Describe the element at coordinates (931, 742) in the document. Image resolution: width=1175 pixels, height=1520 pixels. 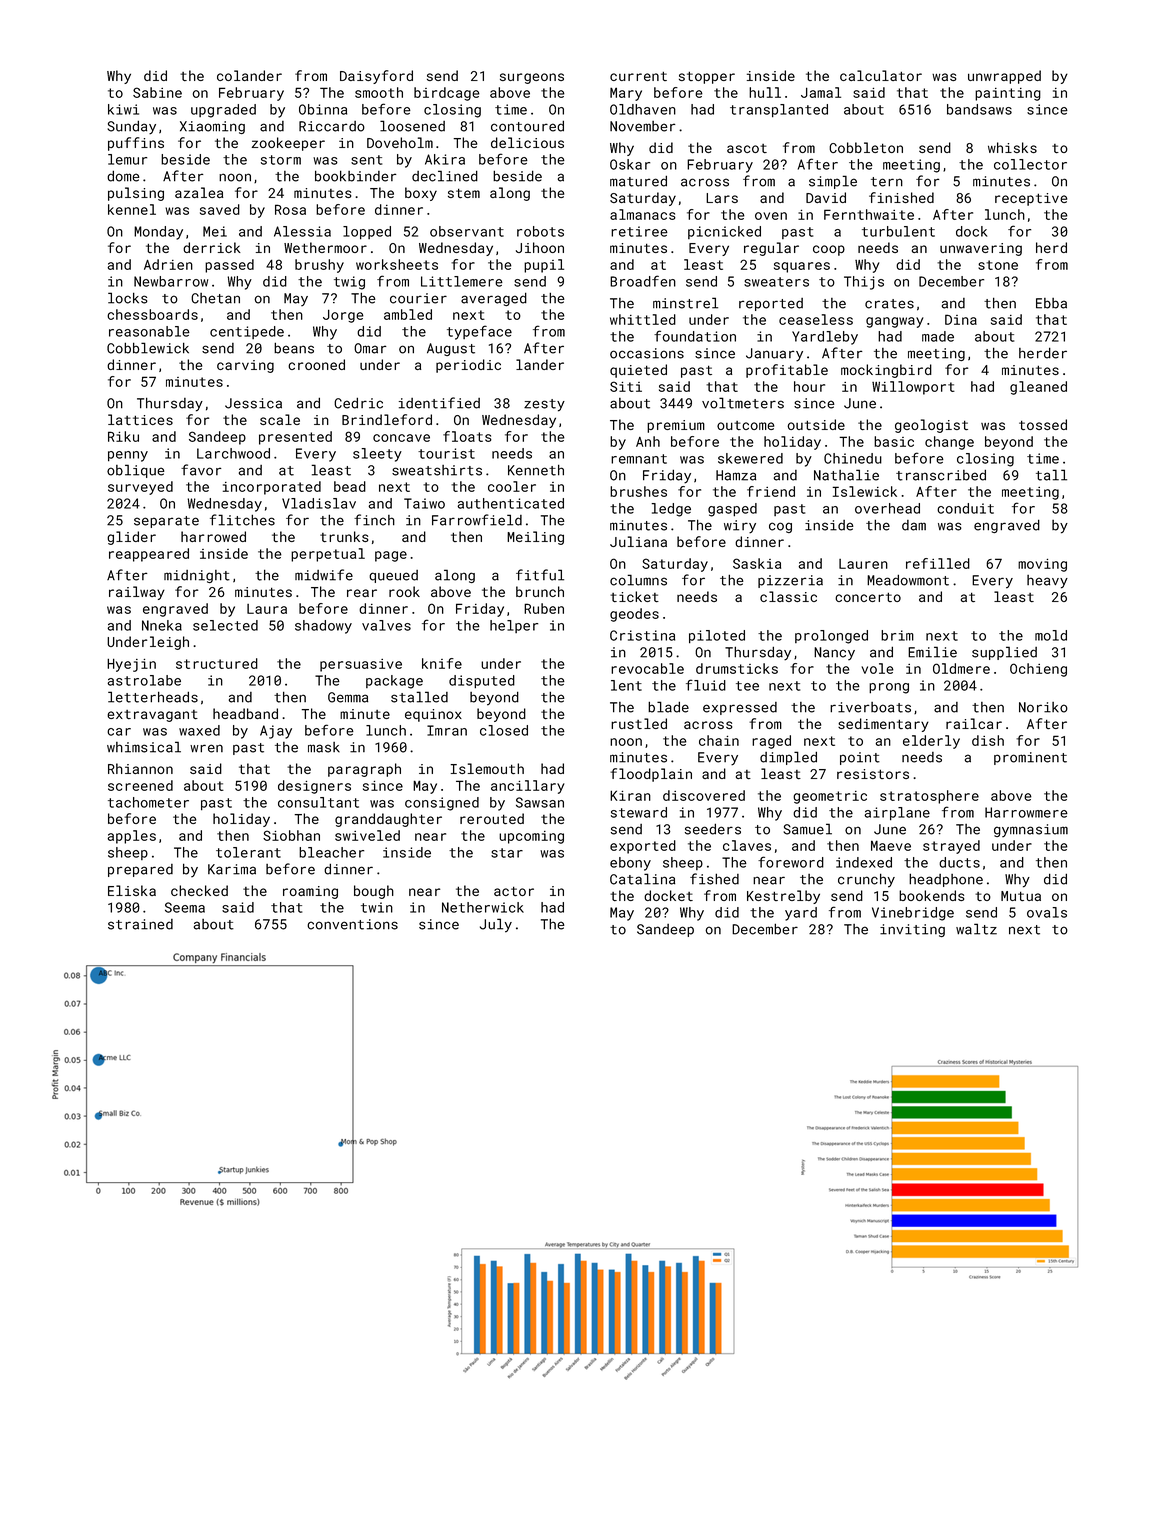
I see `elderly` at that location.
